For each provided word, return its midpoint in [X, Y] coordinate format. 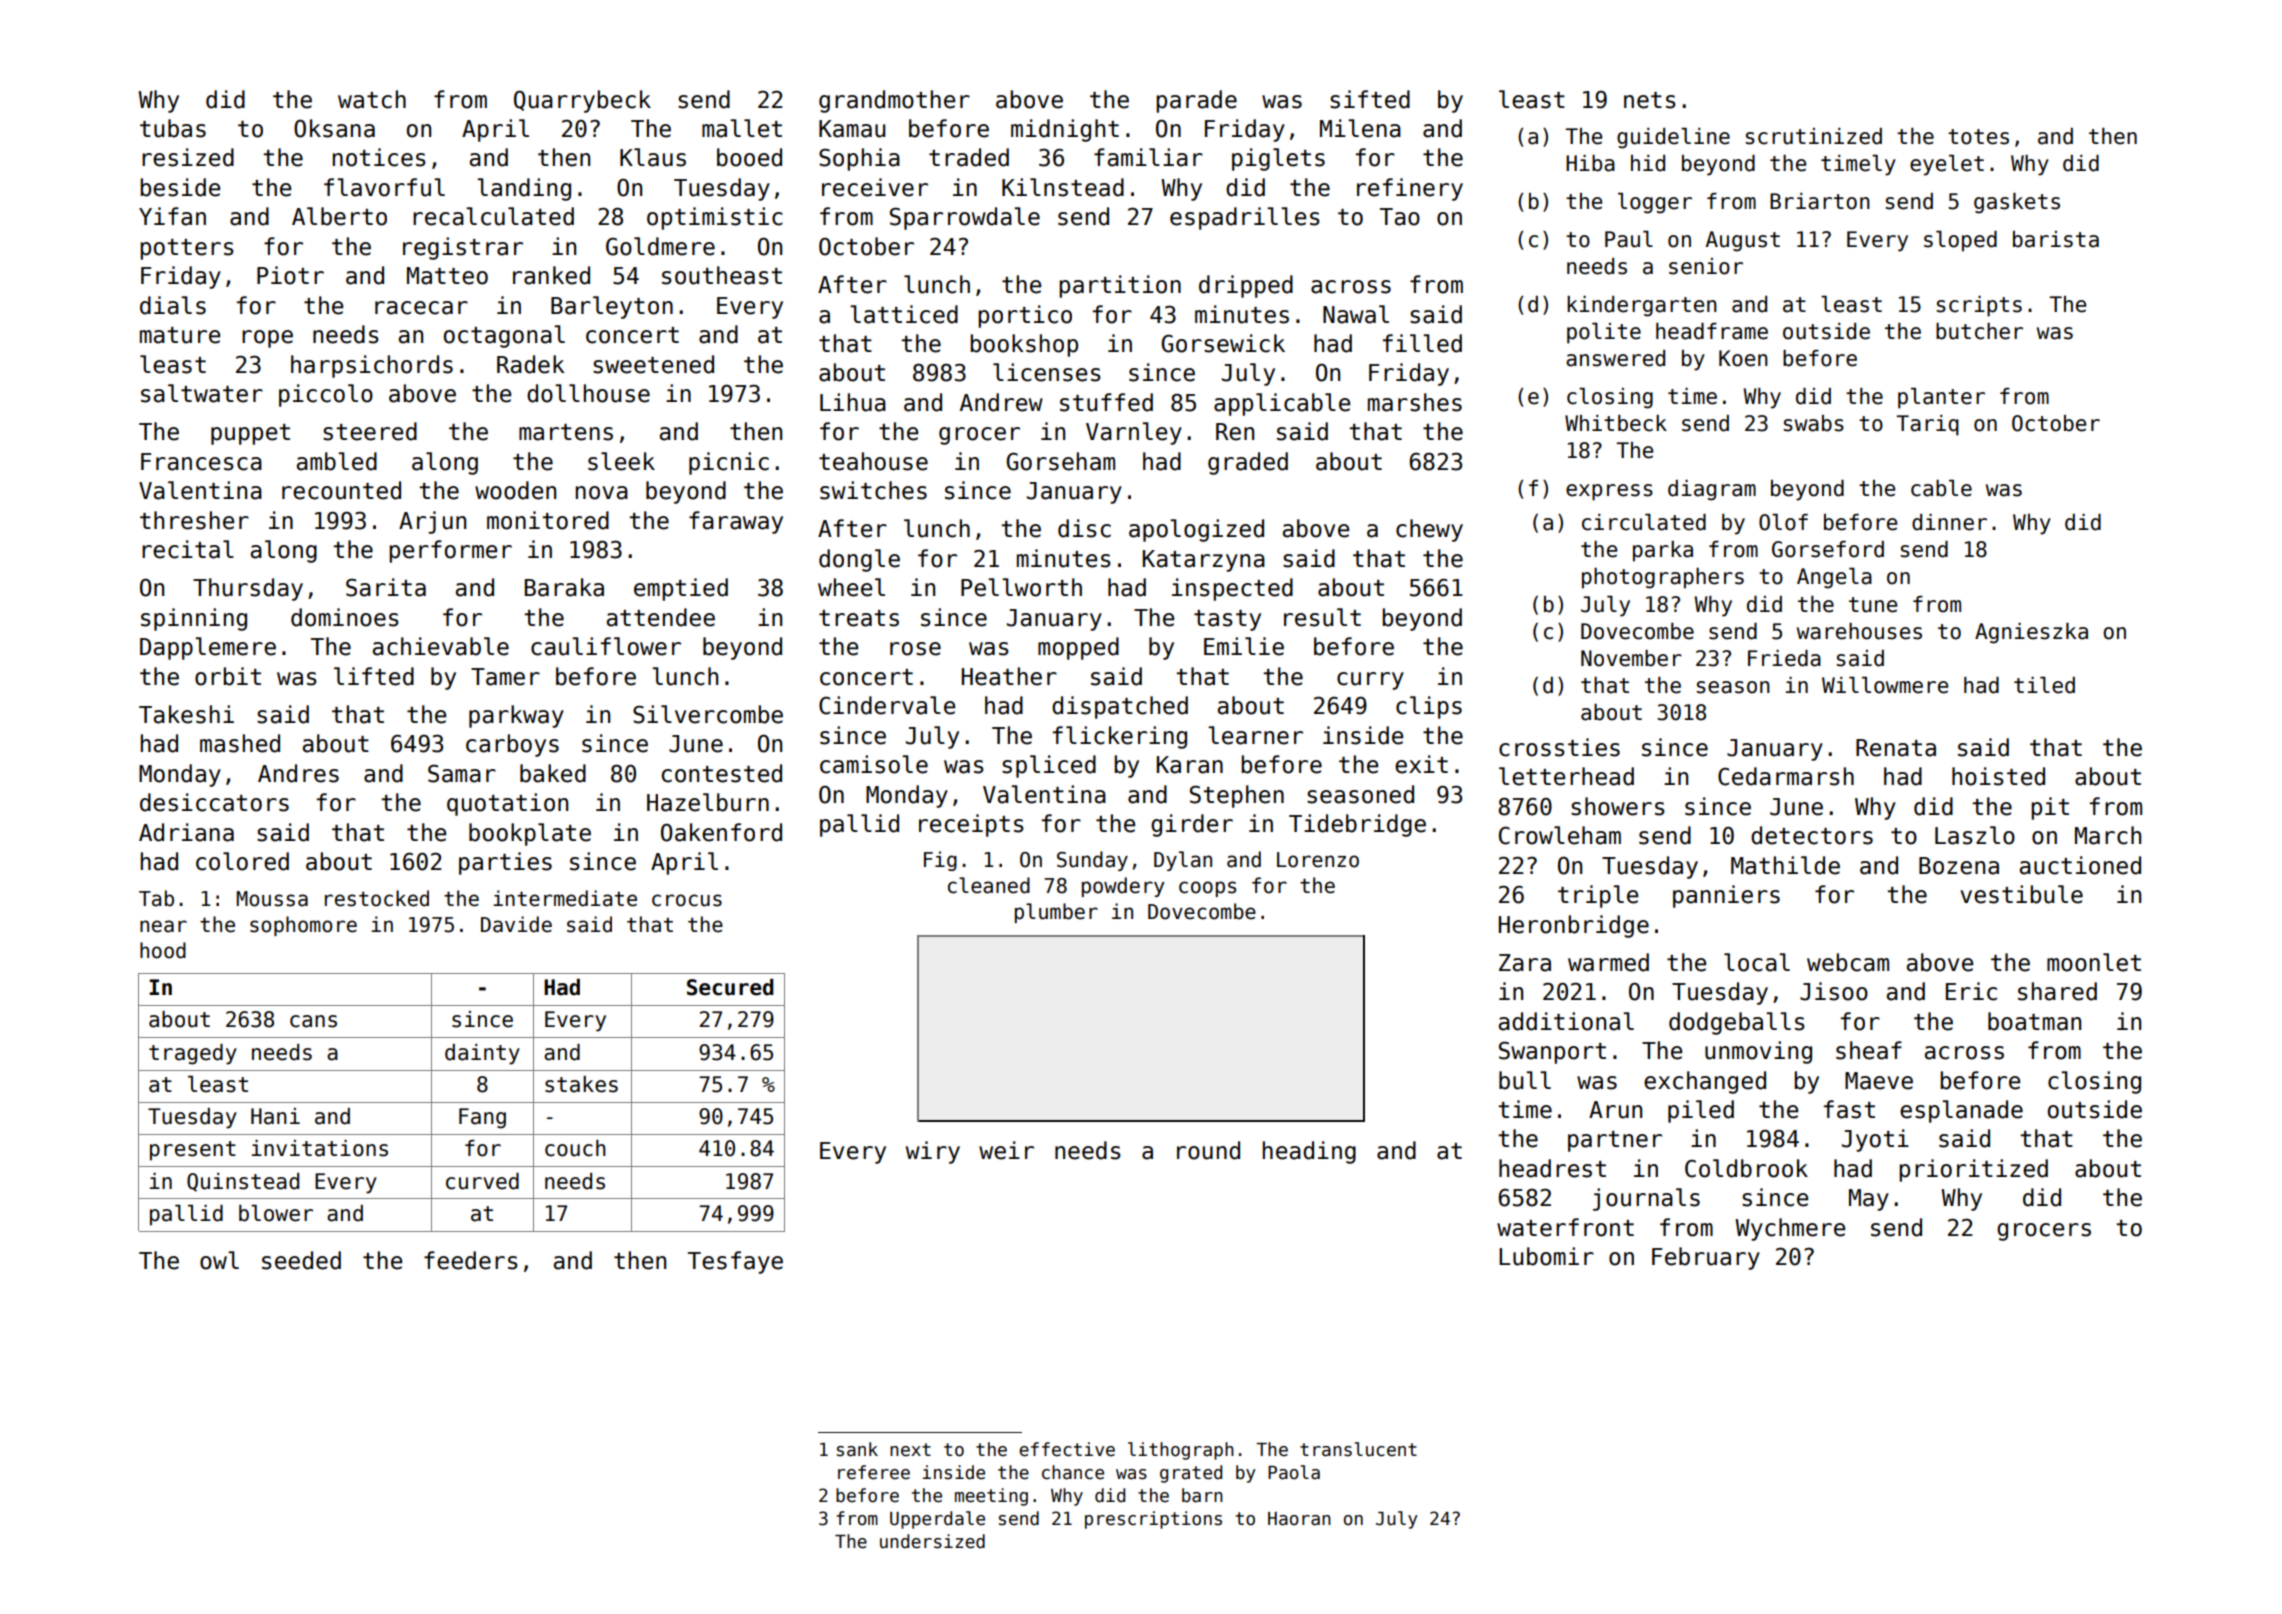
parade [1196, 101]
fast [1849, 1109]
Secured [730, 987]
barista [2056, 239]
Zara [1525, 963]
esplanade [1961, 1111]
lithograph [1181, 1451]
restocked [377, 898]
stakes [581, 1084]
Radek [531, 364]
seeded [301, 1260]
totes [1978, 137]
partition [1120, 286]
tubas [173, 128]
